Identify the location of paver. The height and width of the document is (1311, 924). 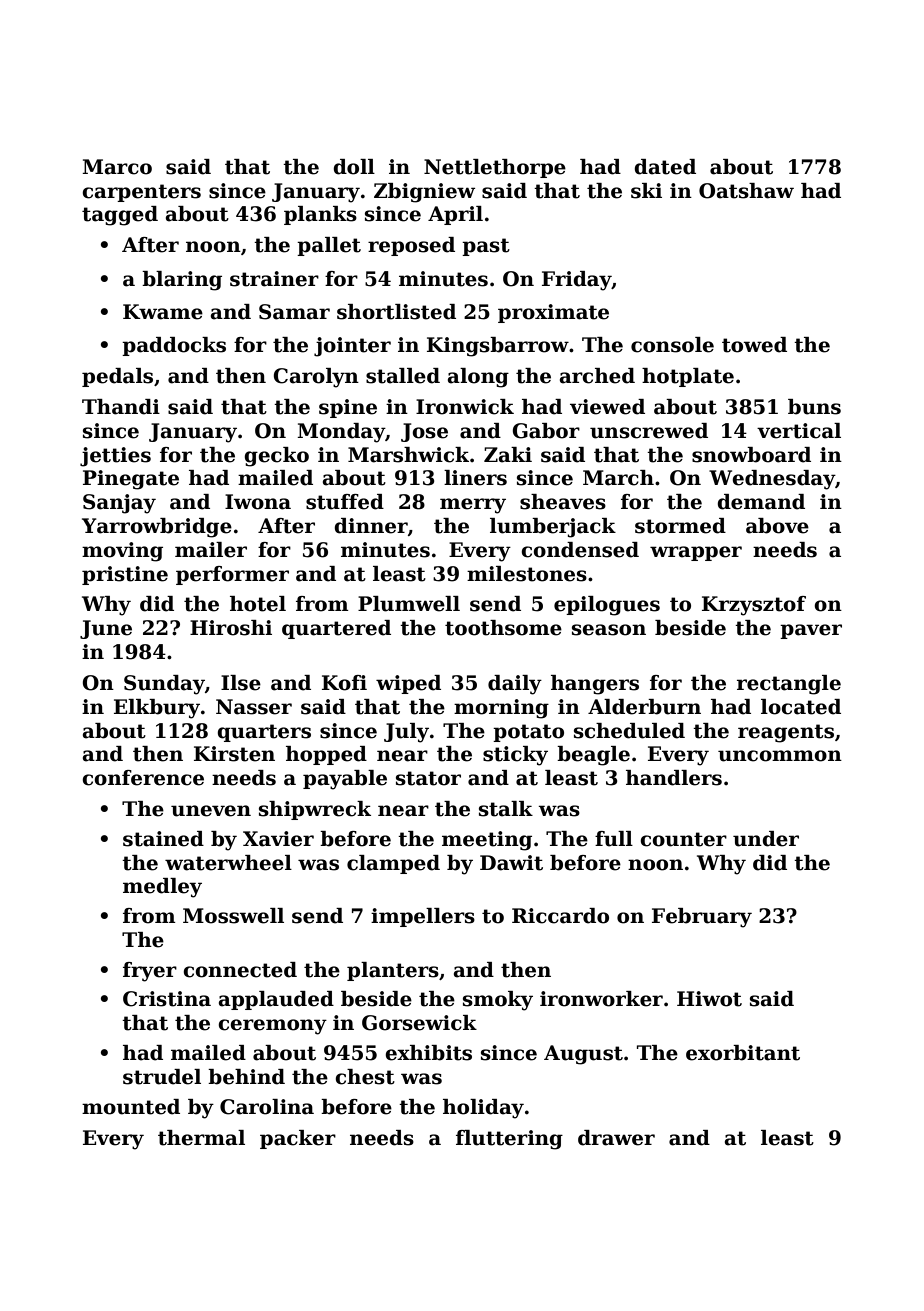
(811, 631).
